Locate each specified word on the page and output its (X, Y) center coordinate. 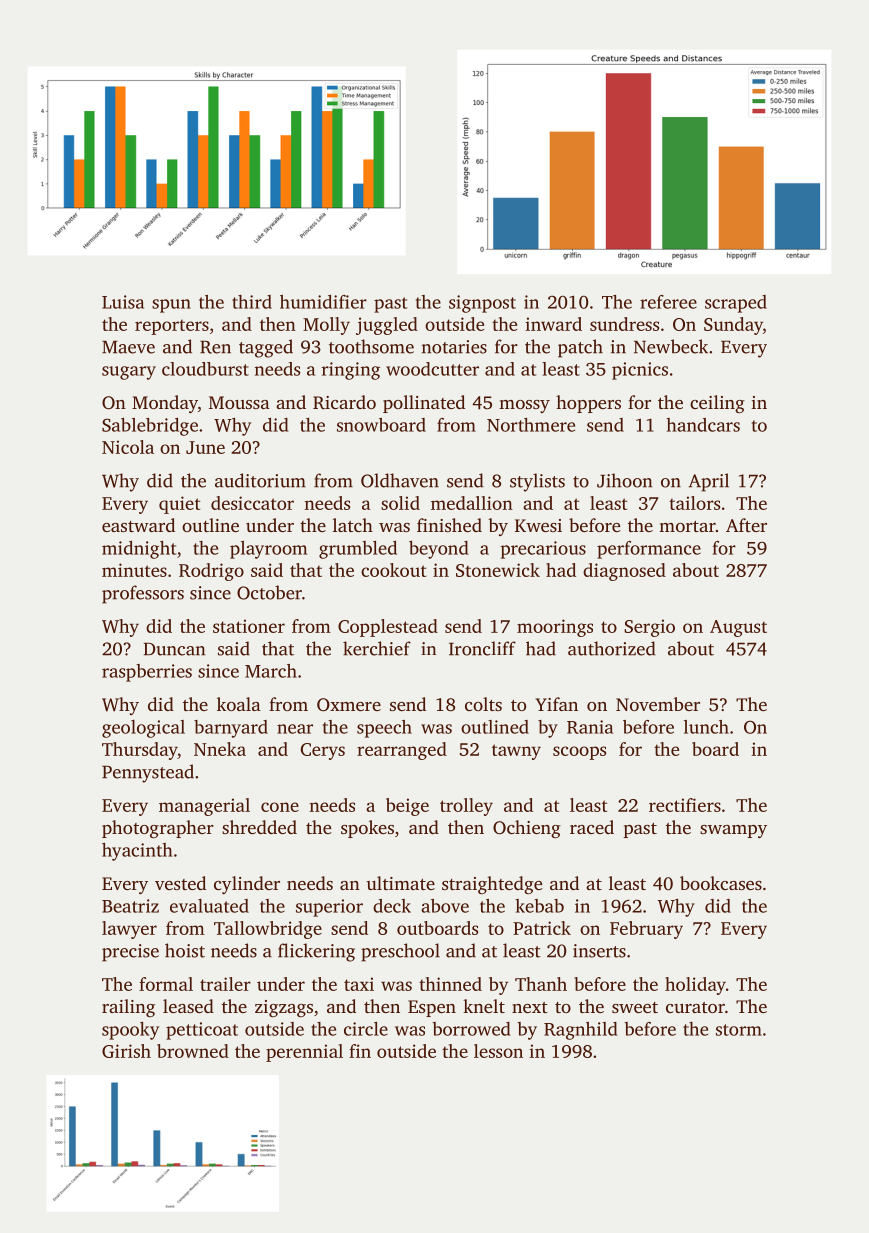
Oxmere (349, 705)
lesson (498, 1051)
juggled (387, 326)
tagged (266, 348)
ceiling (717, 404)
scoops (579, 753)
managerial (204, 807)
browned (193, 1051)
